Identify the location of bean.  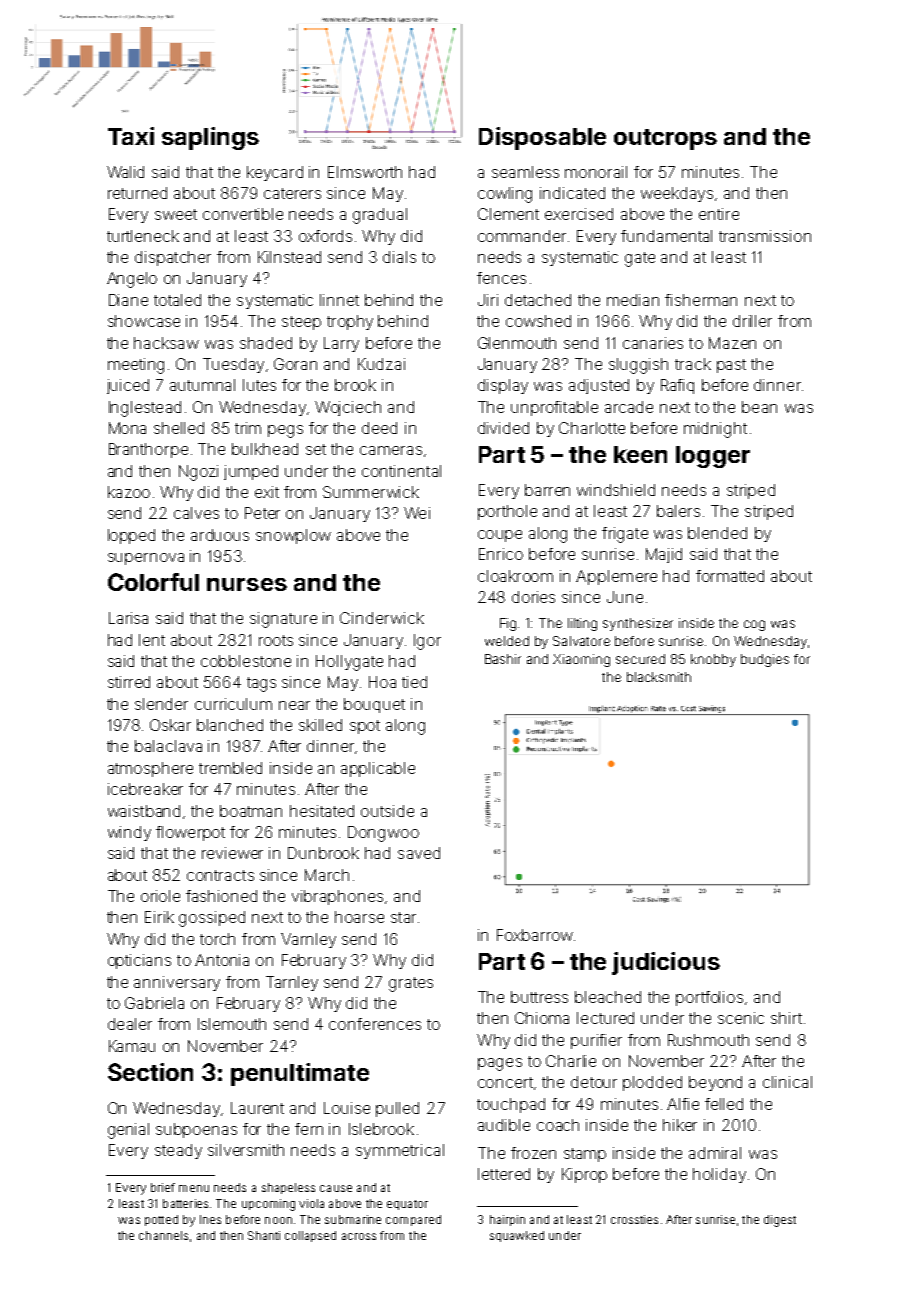
(759, 407).
